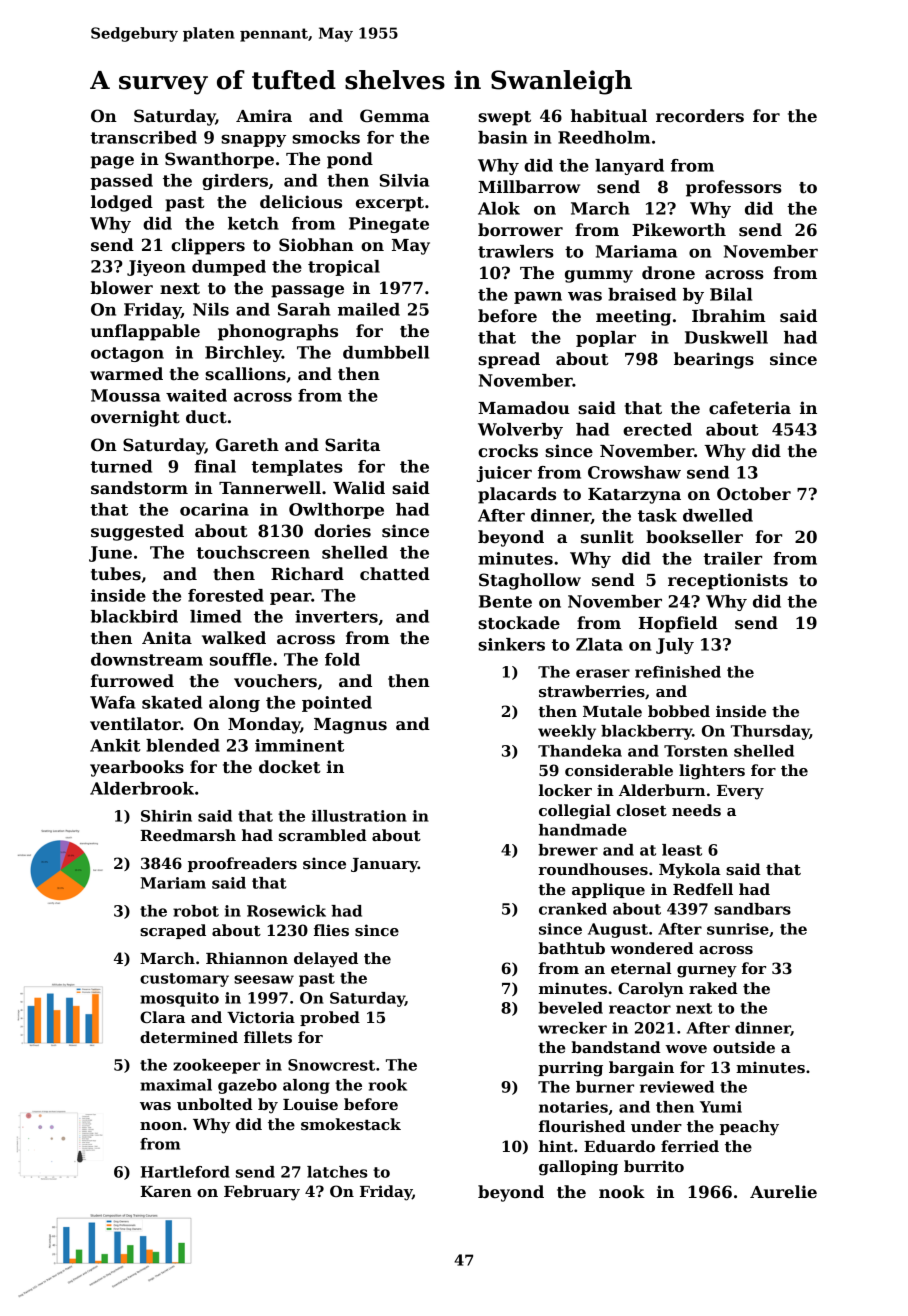  What do you see at coordinates (166, 1191) in the page?
I see `Karen` at bounding box center [166, 1191].
